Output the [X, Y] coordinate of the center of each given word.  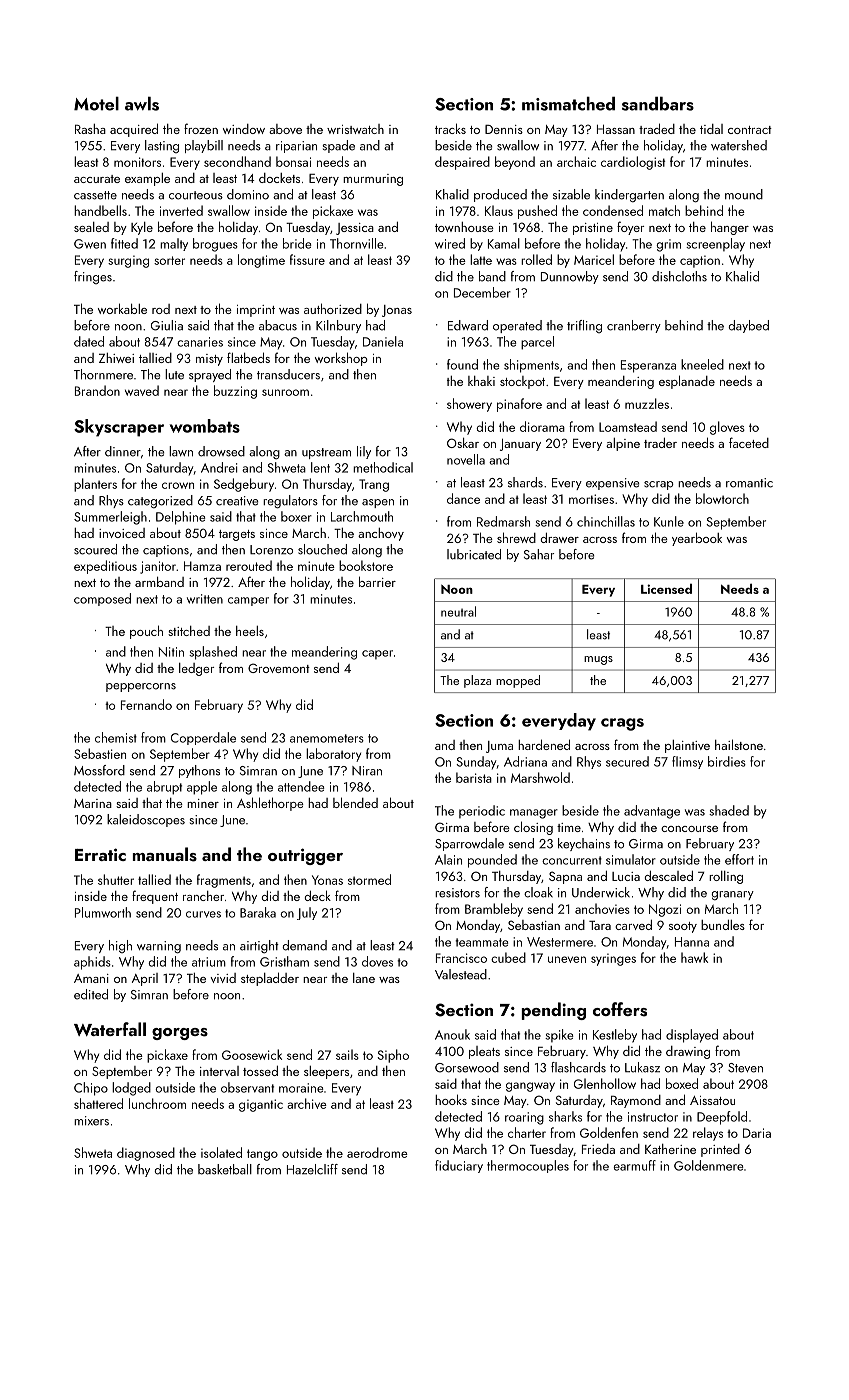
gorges [180, 1034]
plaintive [687, 746]
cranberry [634, 326]
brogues [215, 245]
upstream [326, 453]
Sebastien [100, 753]
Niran [367, 771]
